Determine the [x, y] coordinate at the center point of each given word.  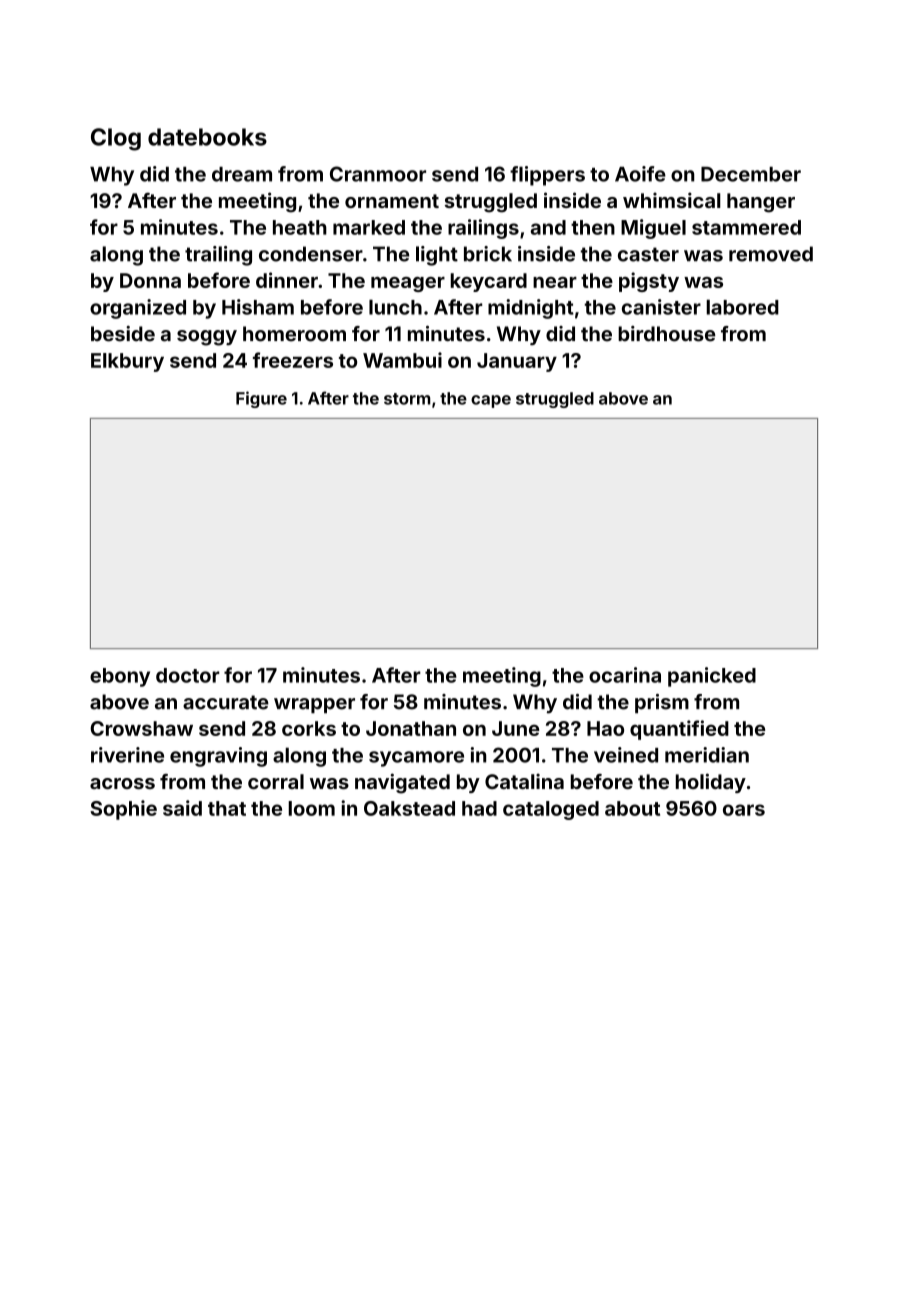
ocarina [625, 675]
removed [771, 254]
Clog [116, 139]
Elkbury [127, 362]
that [227, 808]
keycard [489, 282]
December [751, 174]
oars [744, 810]
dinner [287, 280]
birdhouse [667, 334]
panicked [712, 677]
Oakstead [409, 808]
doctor [188, 675]
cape [491, 401]
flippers [547, 176]
